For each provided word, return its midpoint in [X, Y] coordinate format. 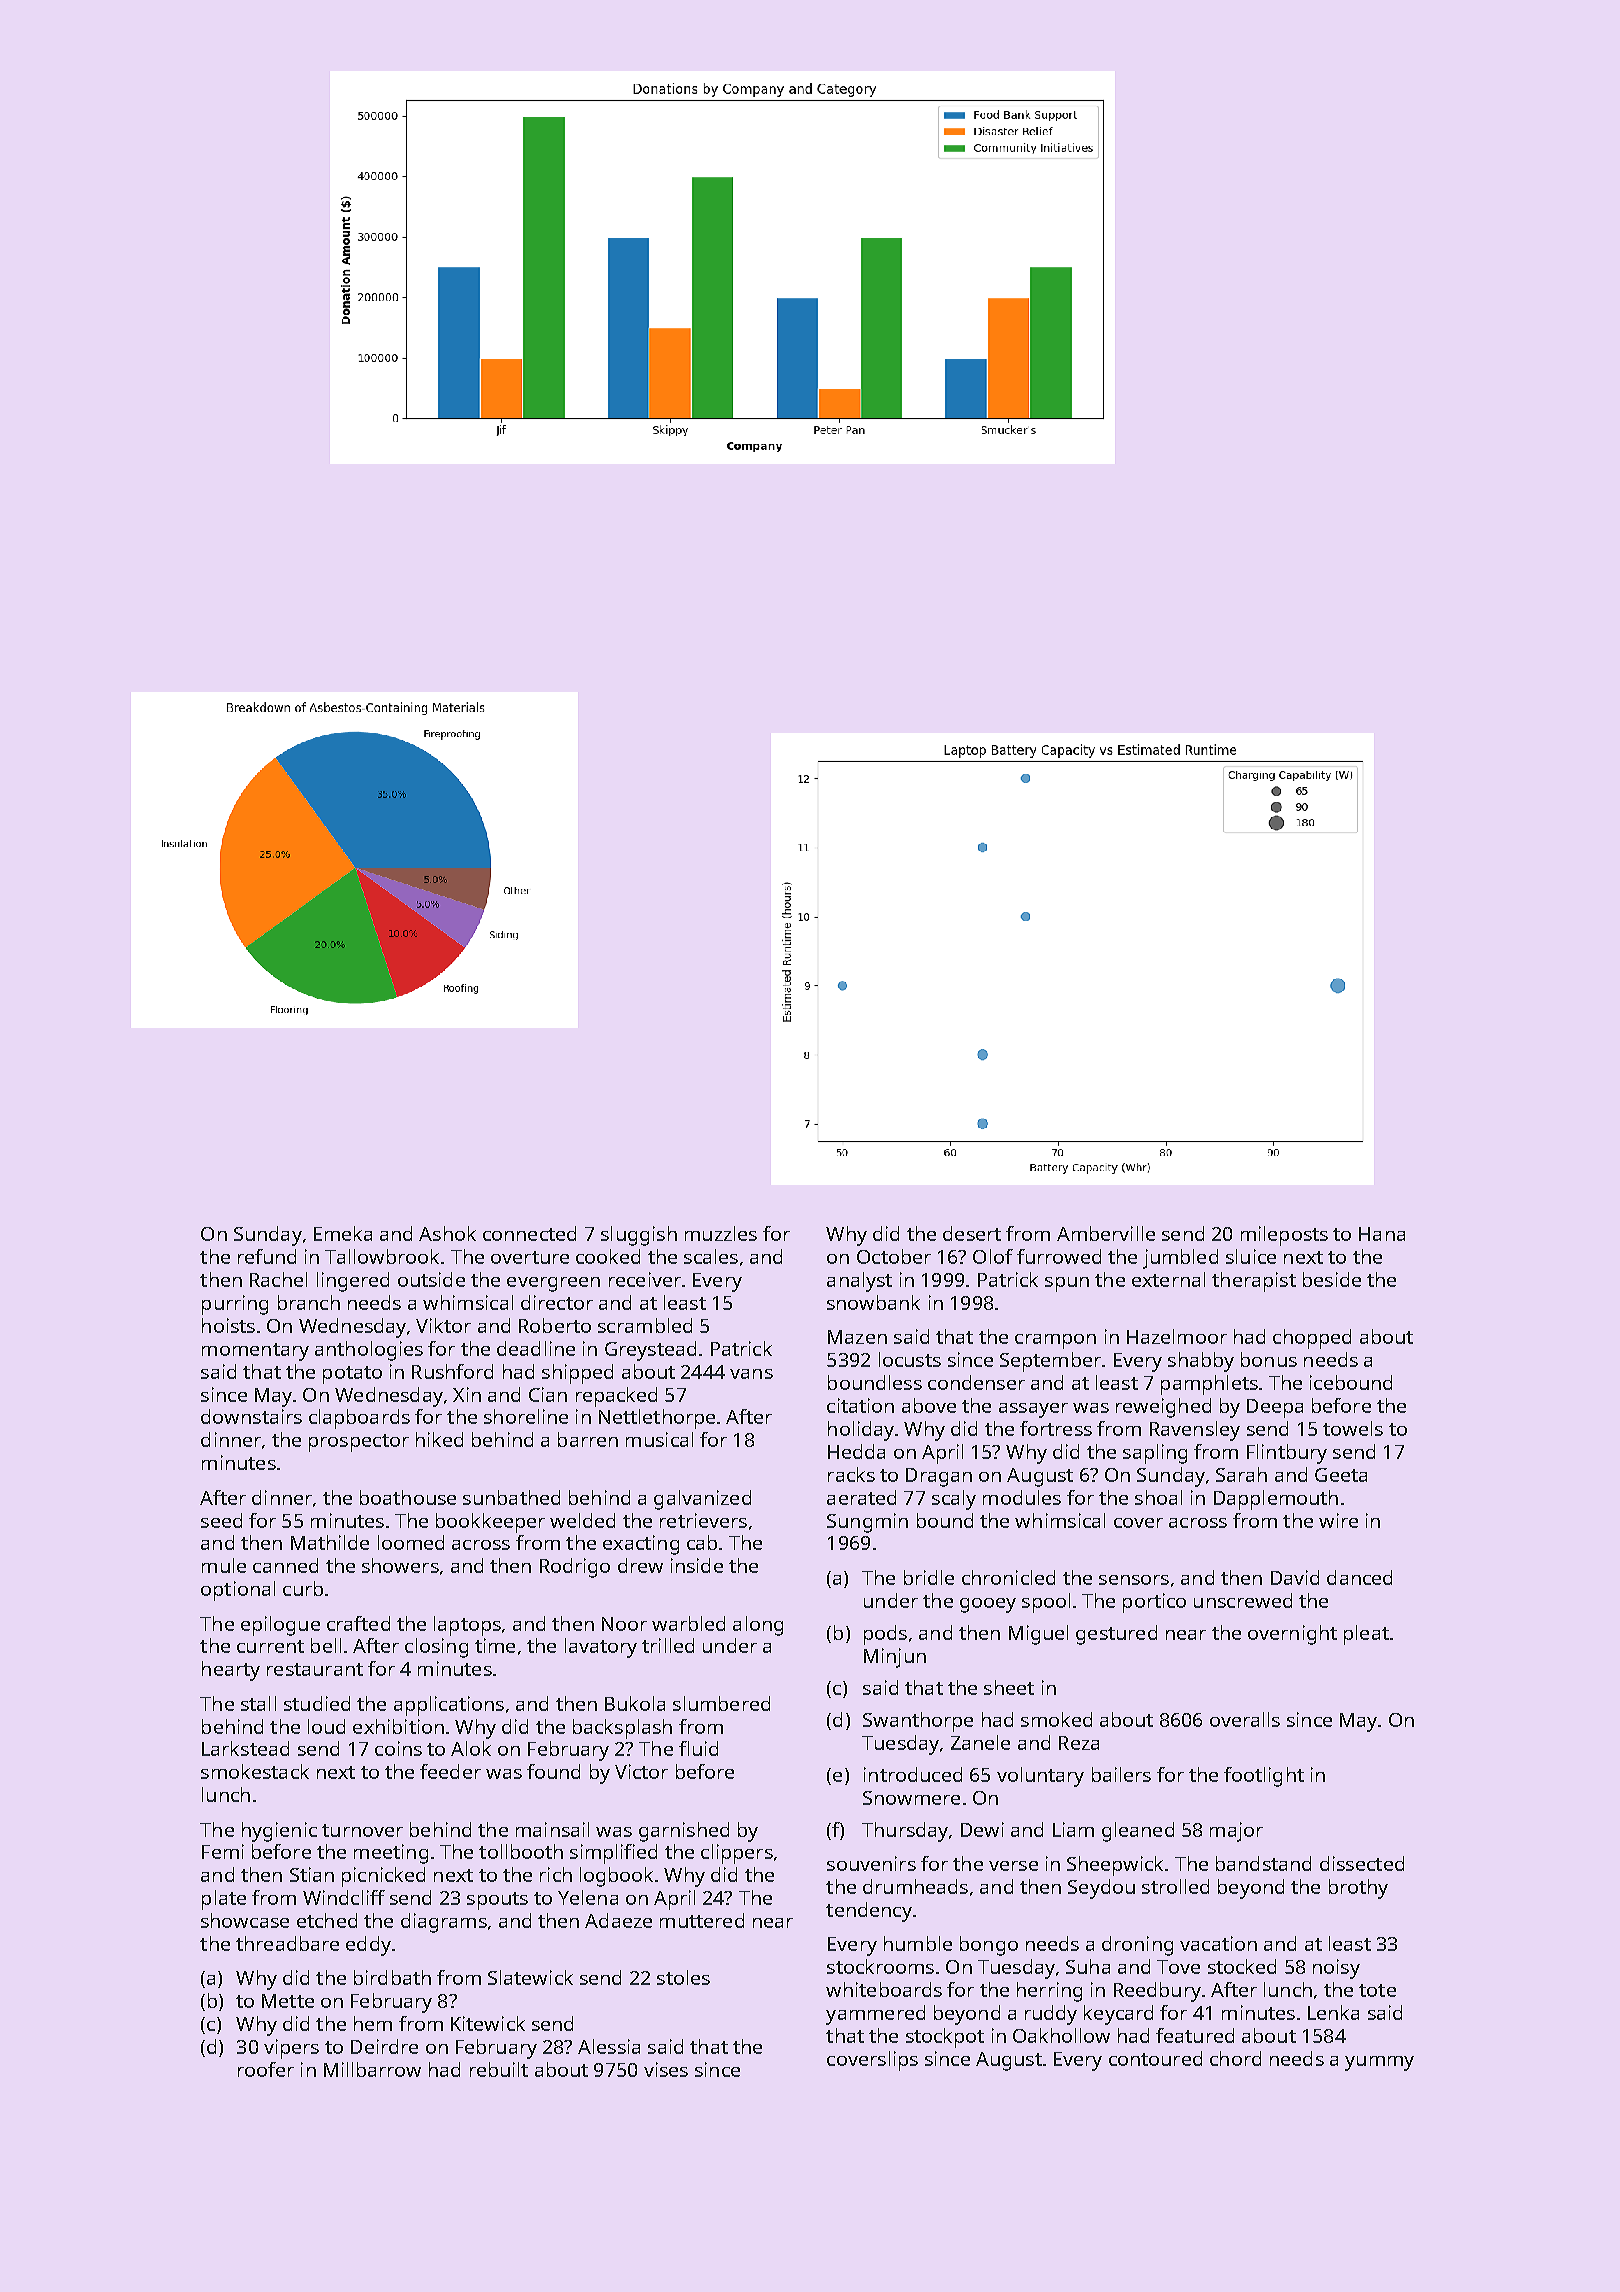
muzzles [721, 1233]
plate [224, 1900]
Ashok [447, 1233]
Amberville [1106, 1233]
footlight [1264, 1777]
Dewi [982, 1829]
